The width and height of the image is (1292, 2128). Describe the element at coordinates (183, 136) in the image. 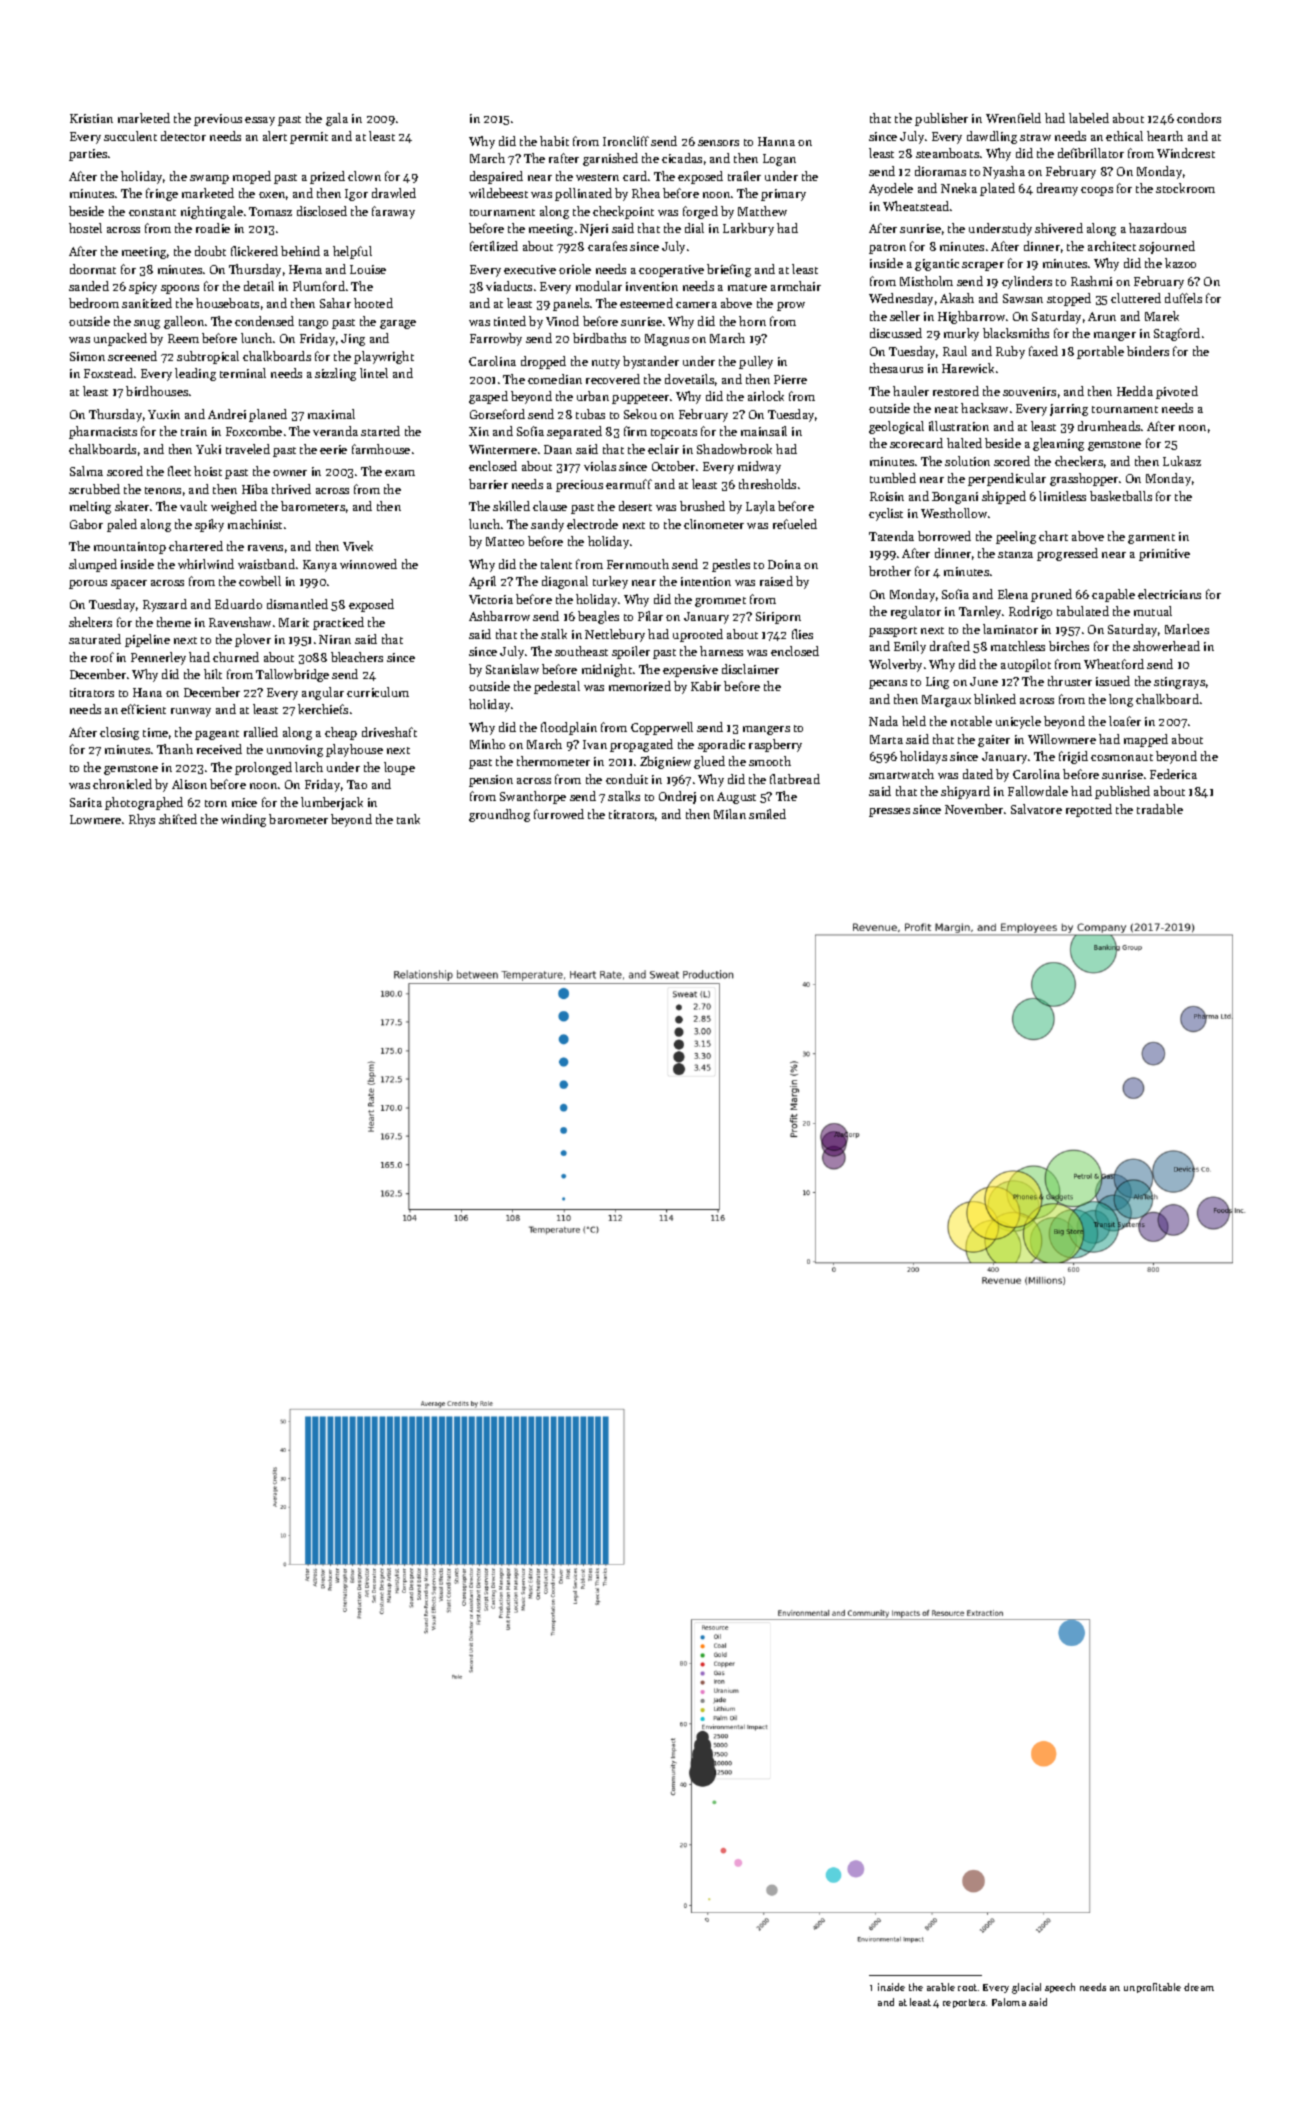

I see `detector` at that location.
